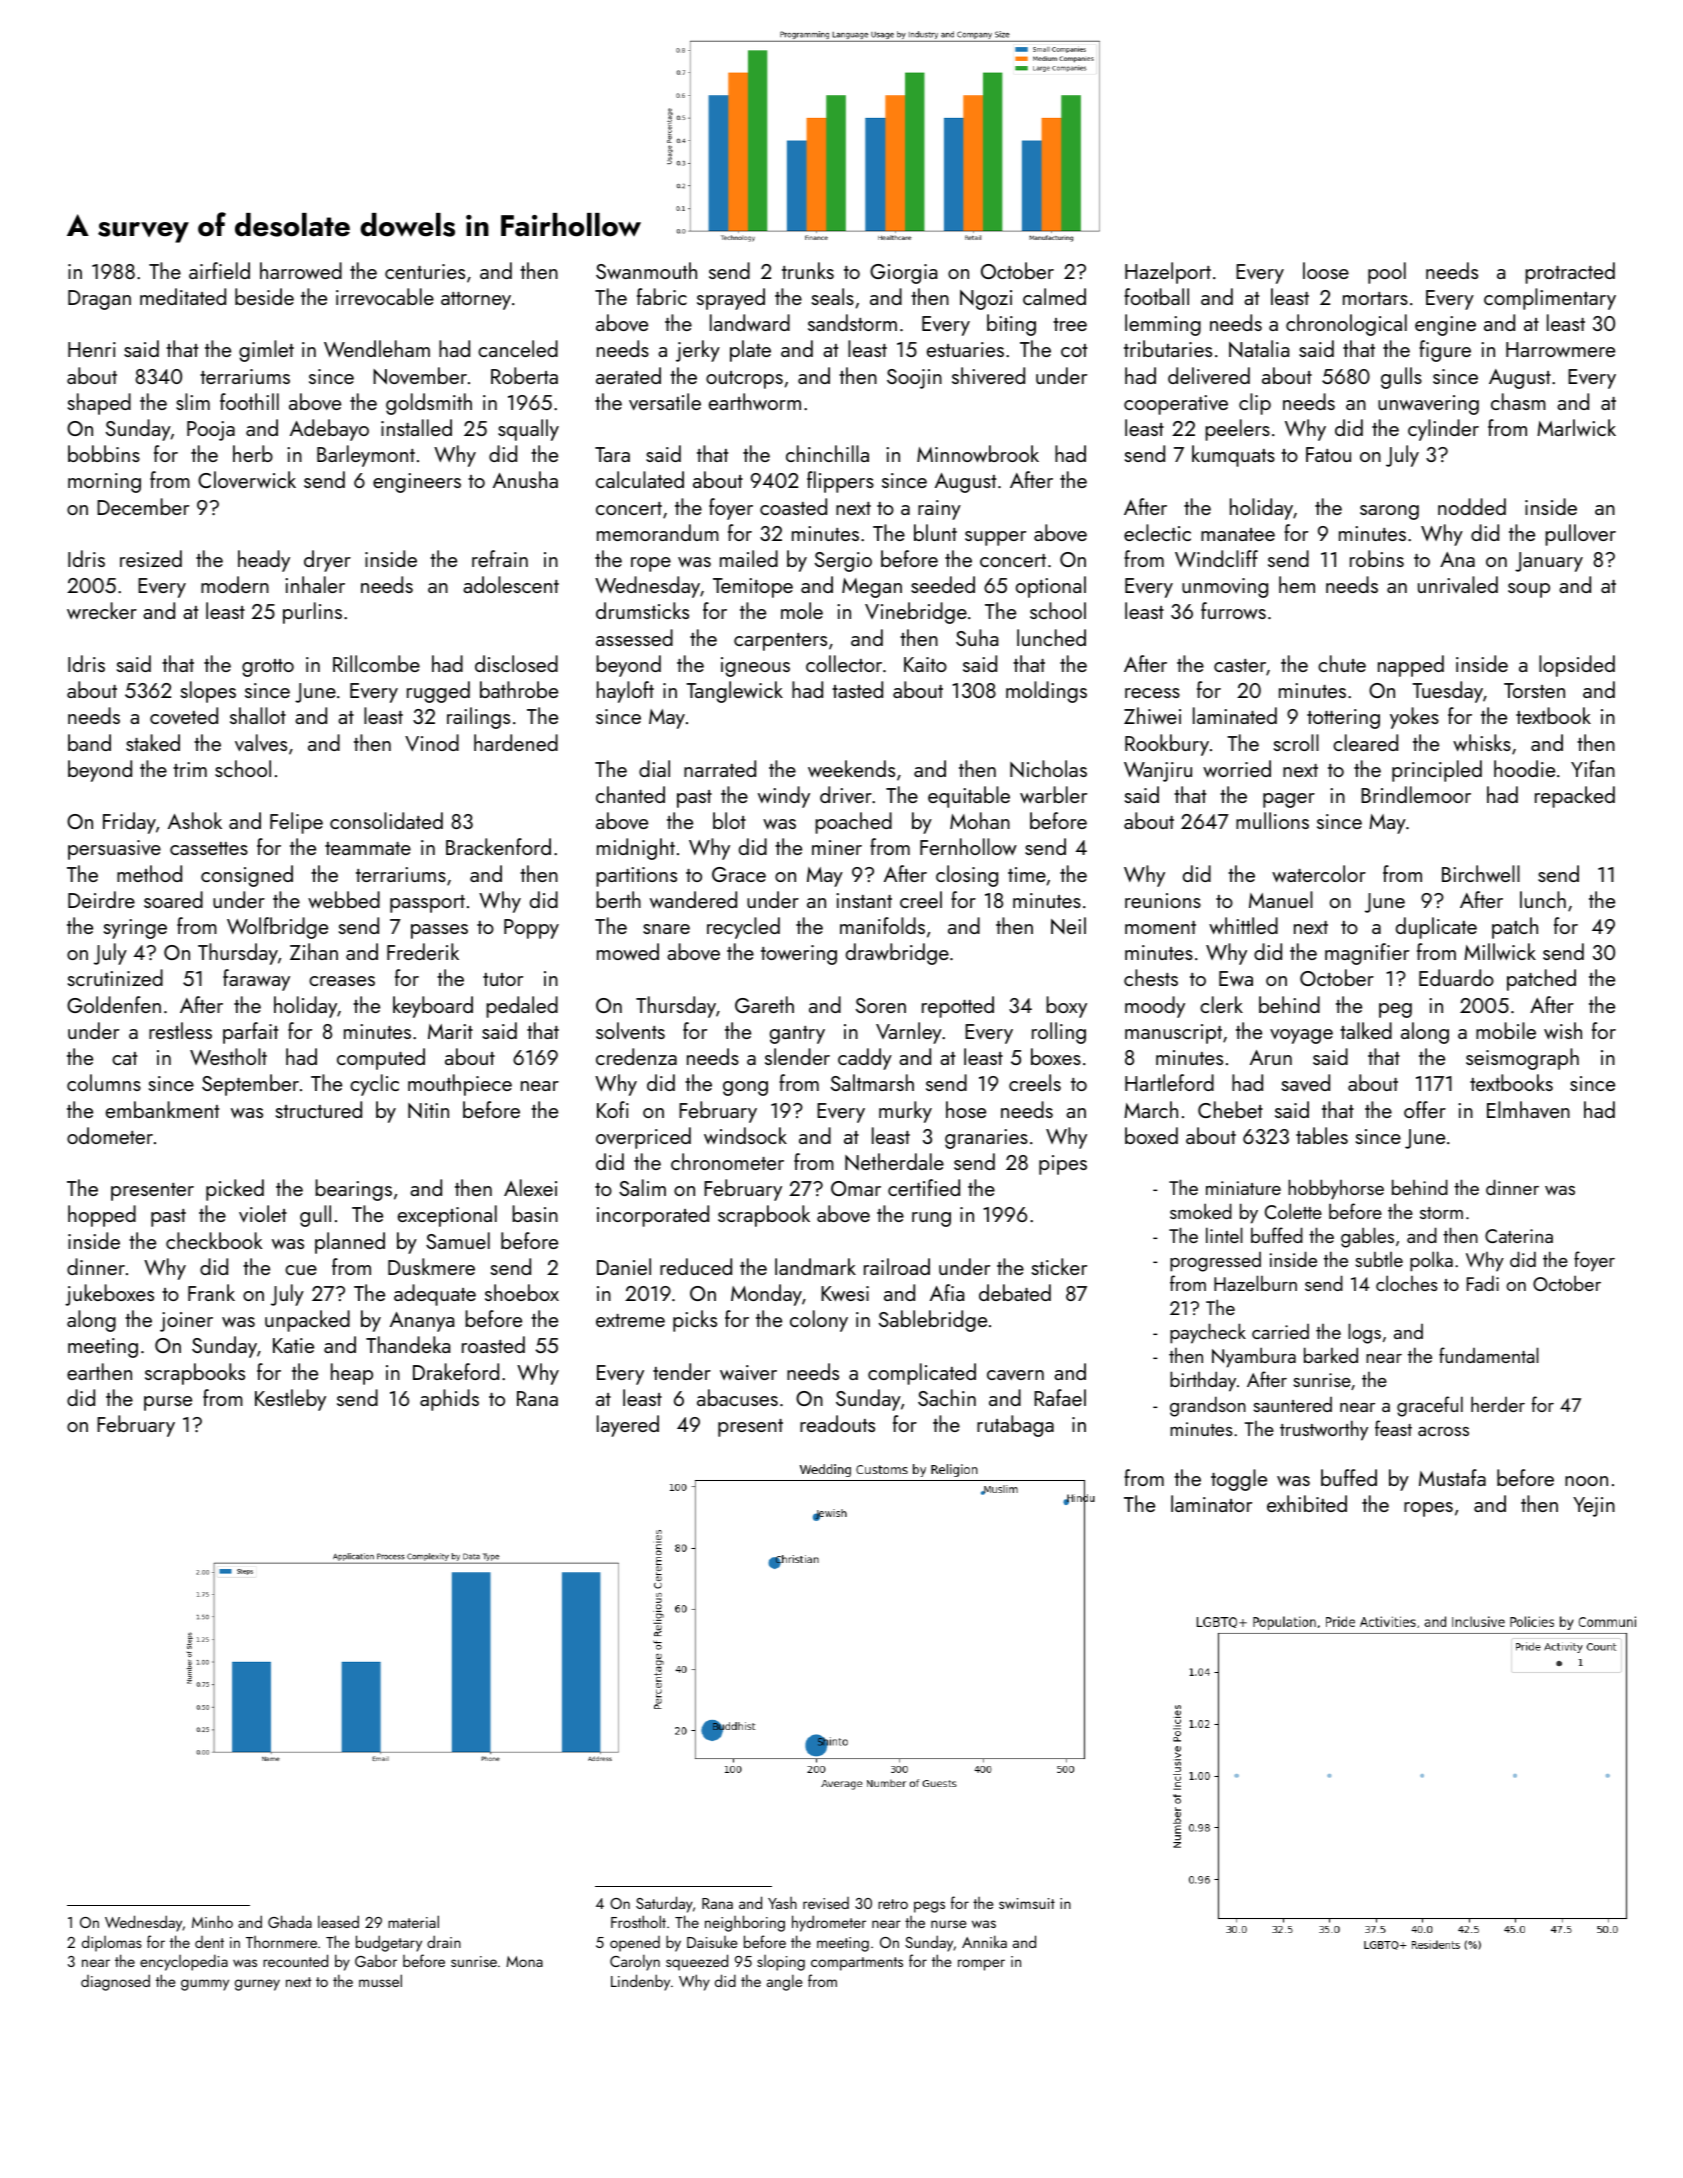 The height and width of the screenshot is (2178, 1683). What do you see at coordinates (1437, 771) in the screenshot?
I see `principled` at bounding box center [1437, 771].
